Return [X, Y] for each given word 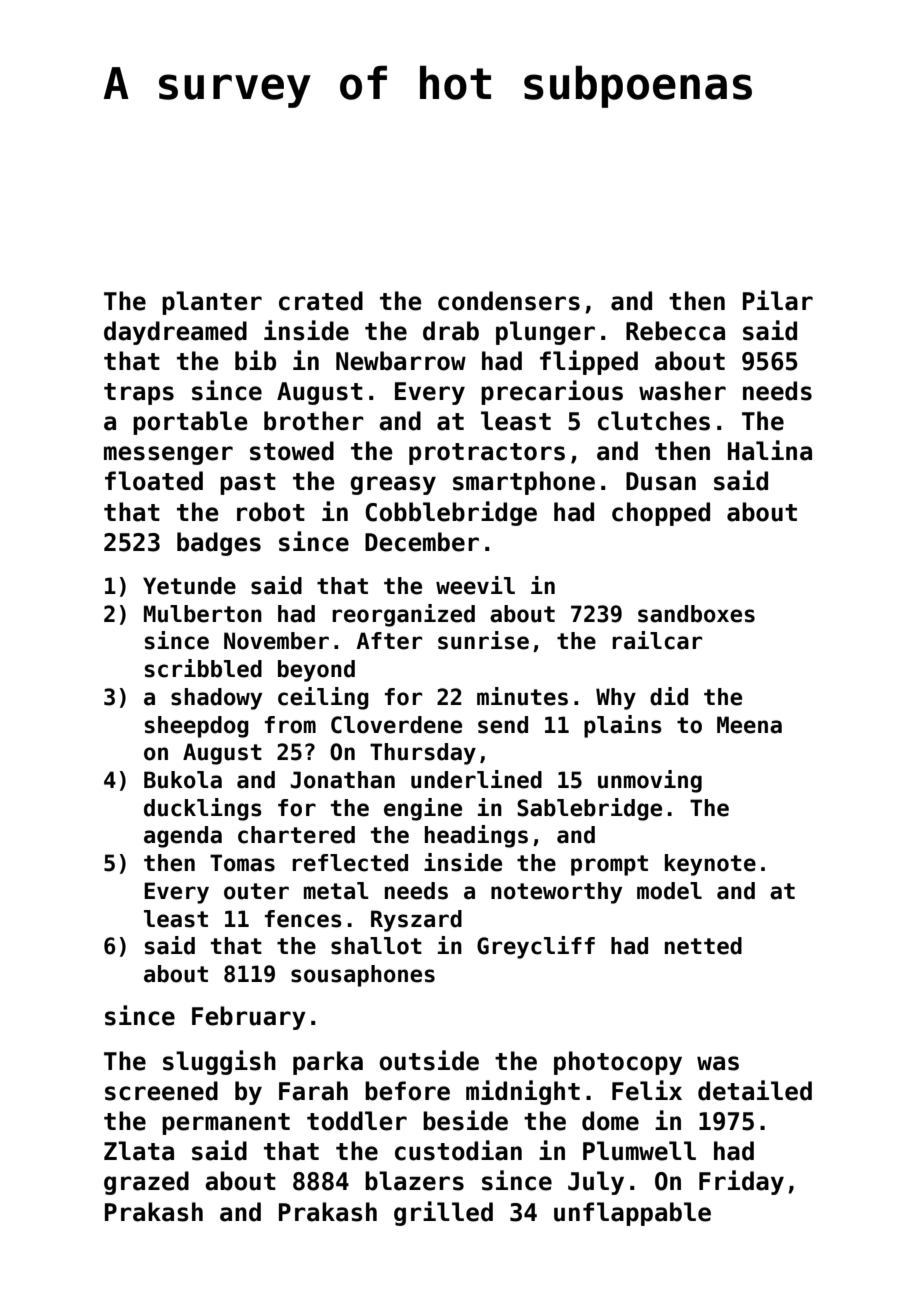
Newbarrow [401, 361]
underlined [476, 779]
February [249, 1018]
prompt [609, 865]
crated [321, 301]
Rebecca [675, 331]
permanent [226, 1124]
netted [703, 946]
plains [623, 726]
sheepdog [197, 727]
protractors [487, 454]
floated [154, 481]
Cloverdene [396, 725]
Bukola [183, 780]
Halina [770, 450]
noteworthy [556, 893]
